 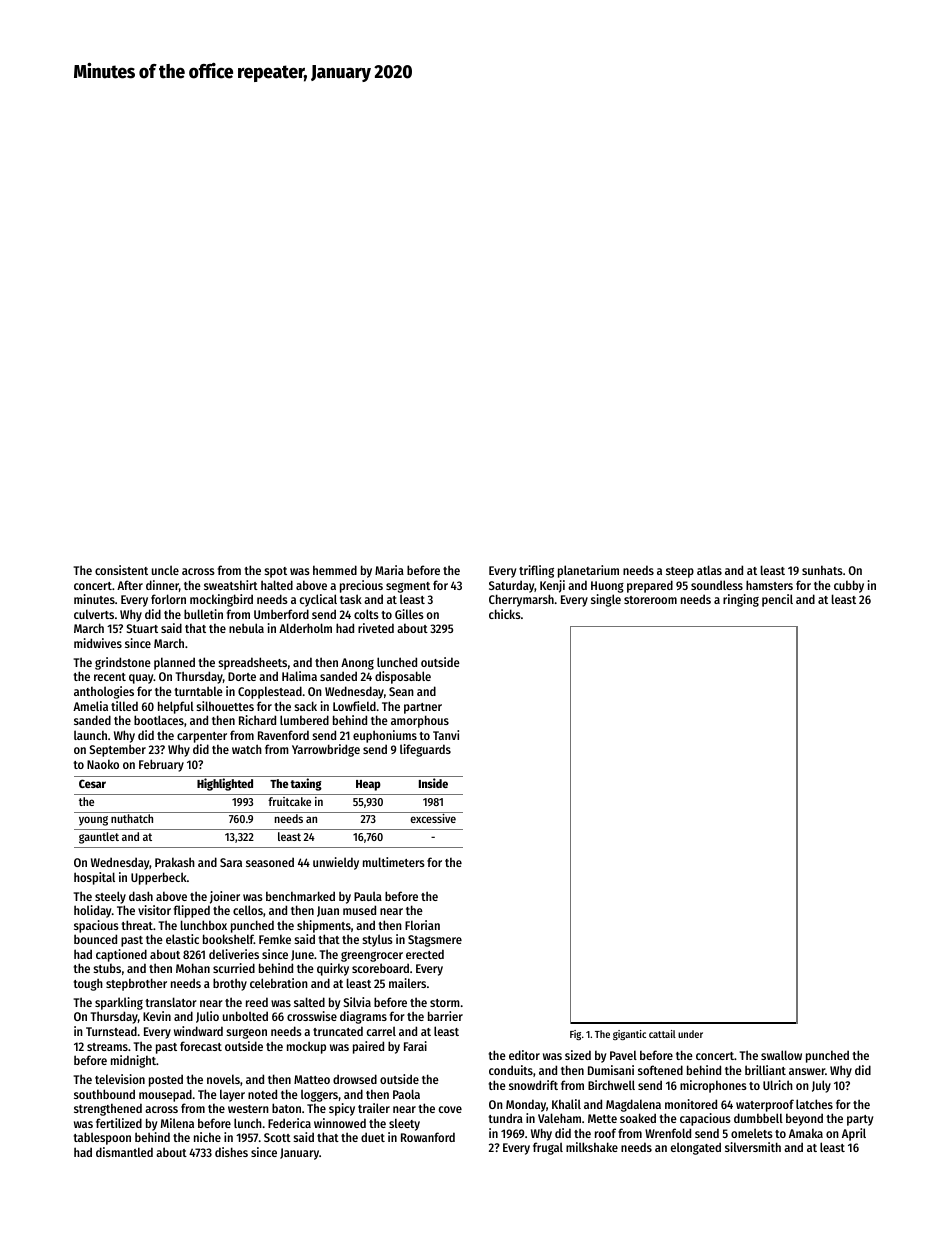 I want to click on Tanvi, so click(x=446, y=735).
